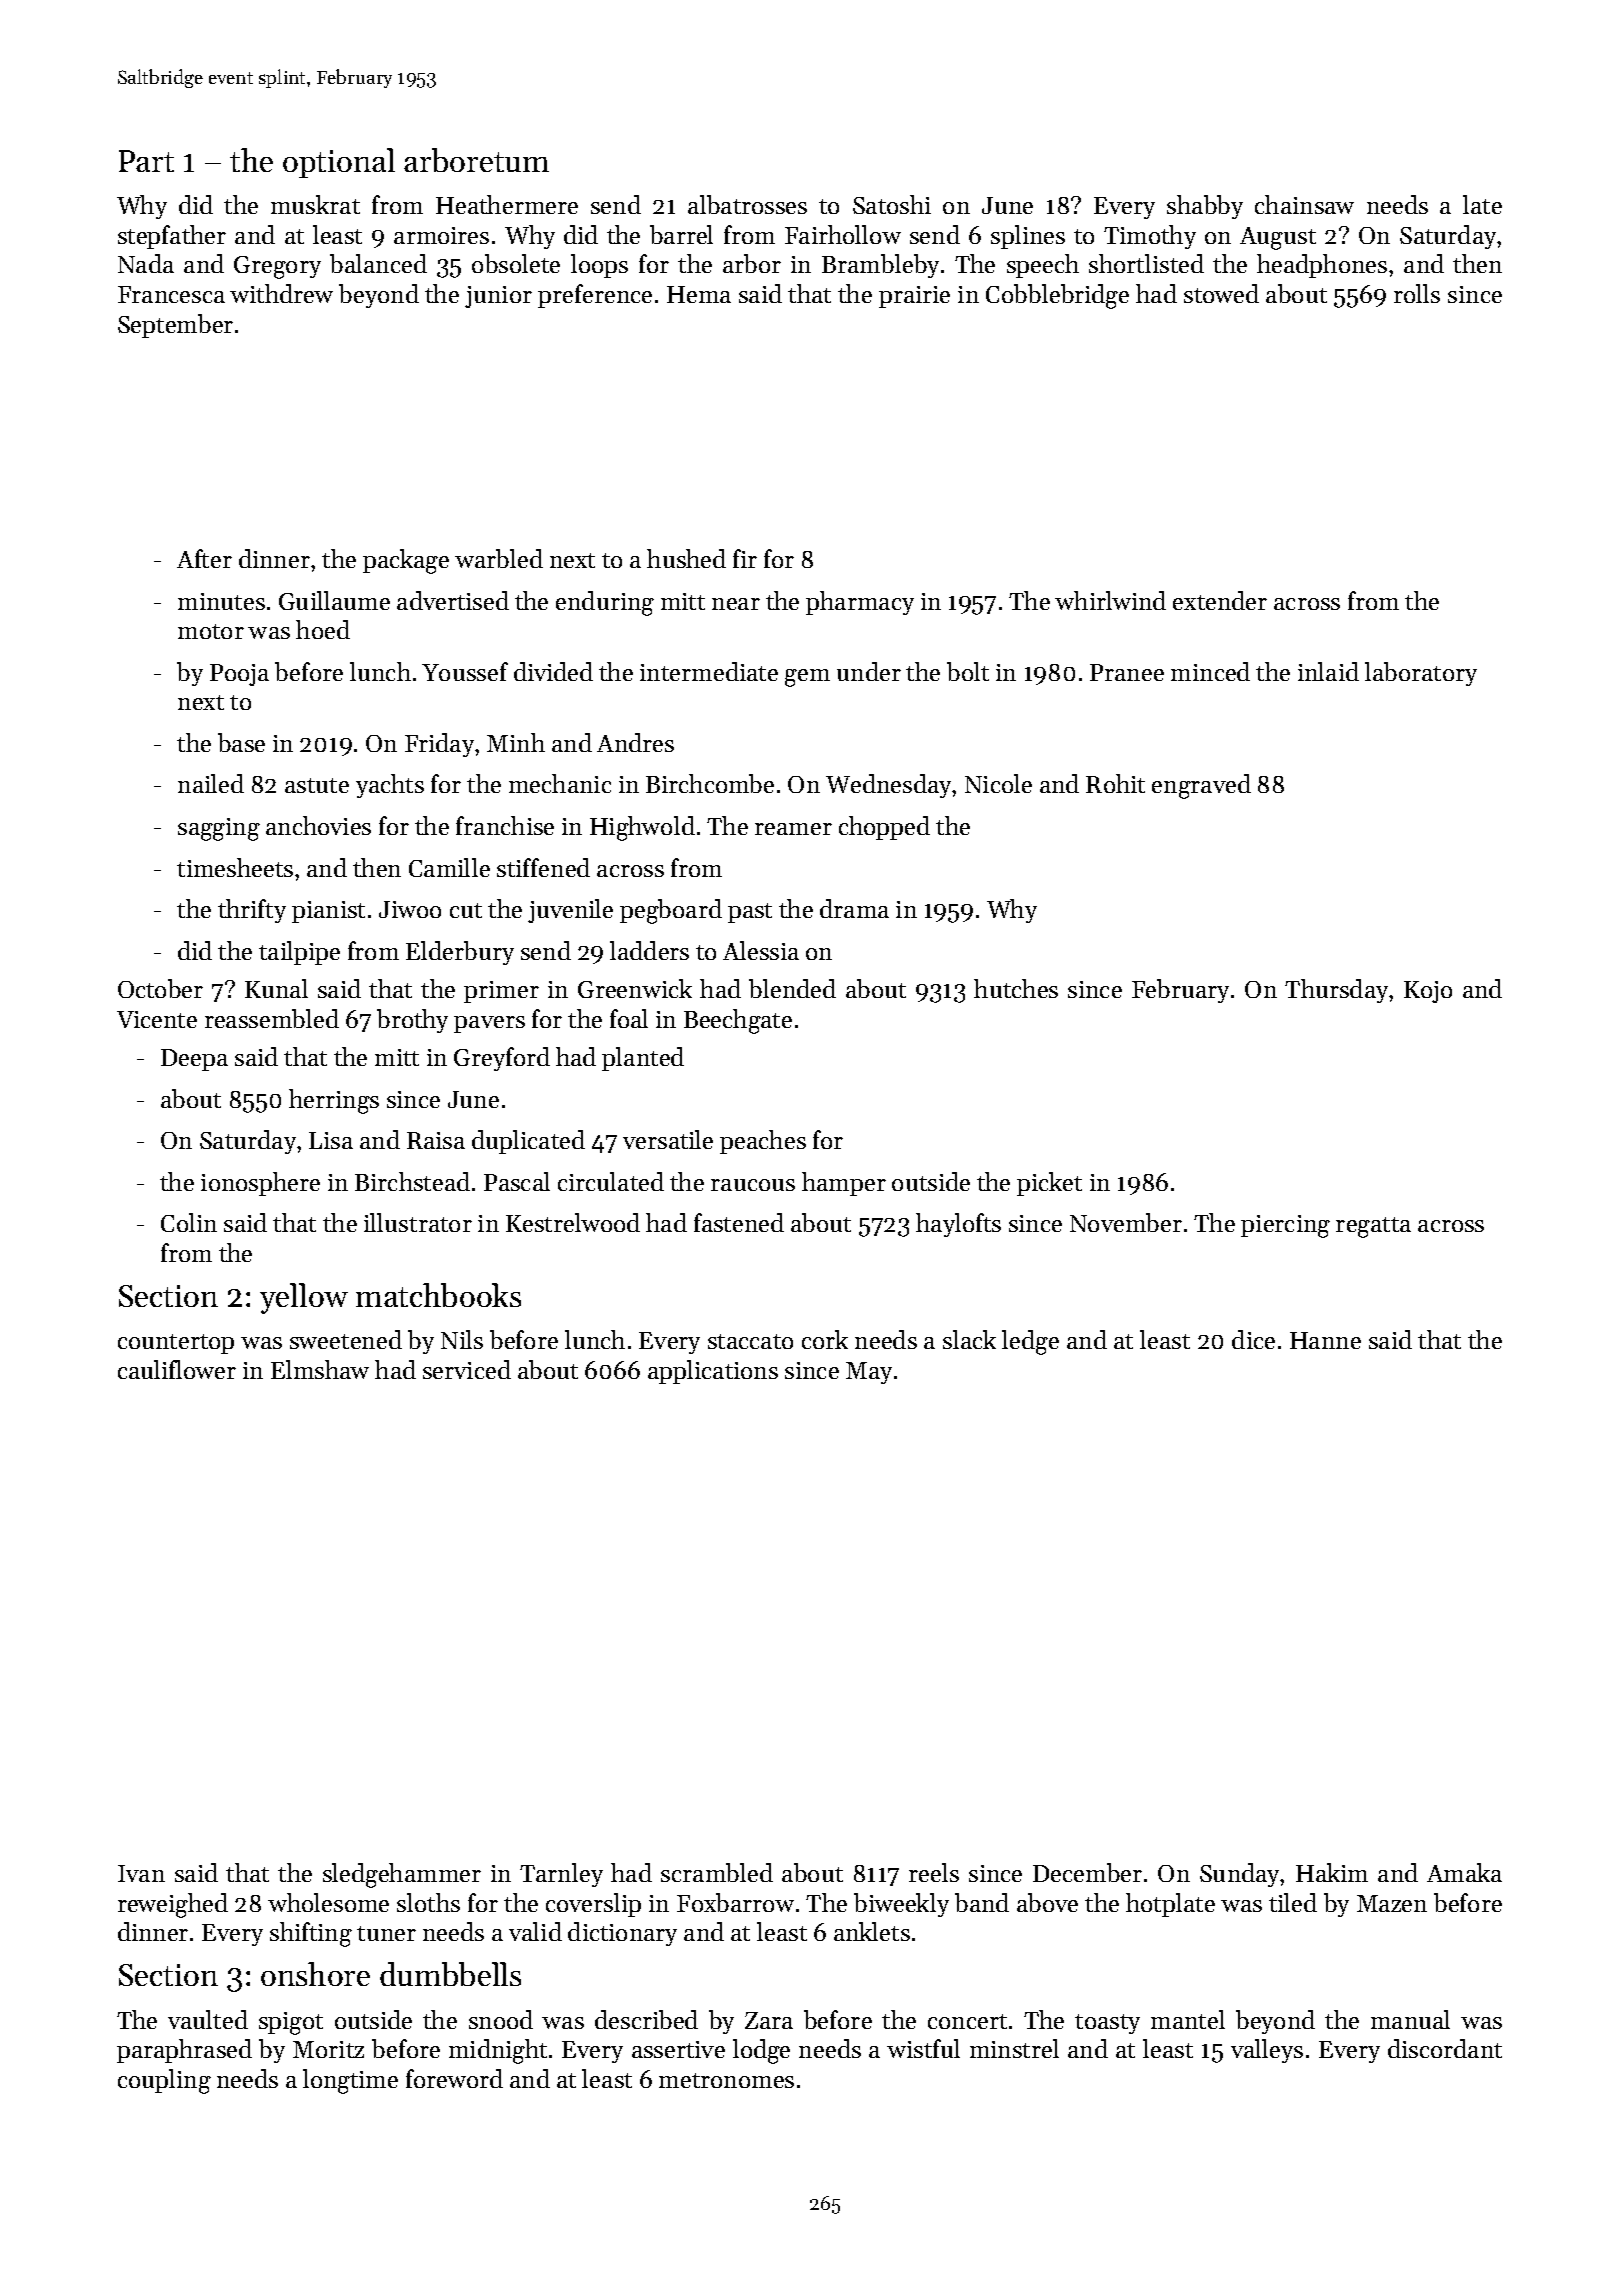  What do you see at coordinates (747, 204) in the image?
I see `albatrosses` at bounding box center [747, 204].
